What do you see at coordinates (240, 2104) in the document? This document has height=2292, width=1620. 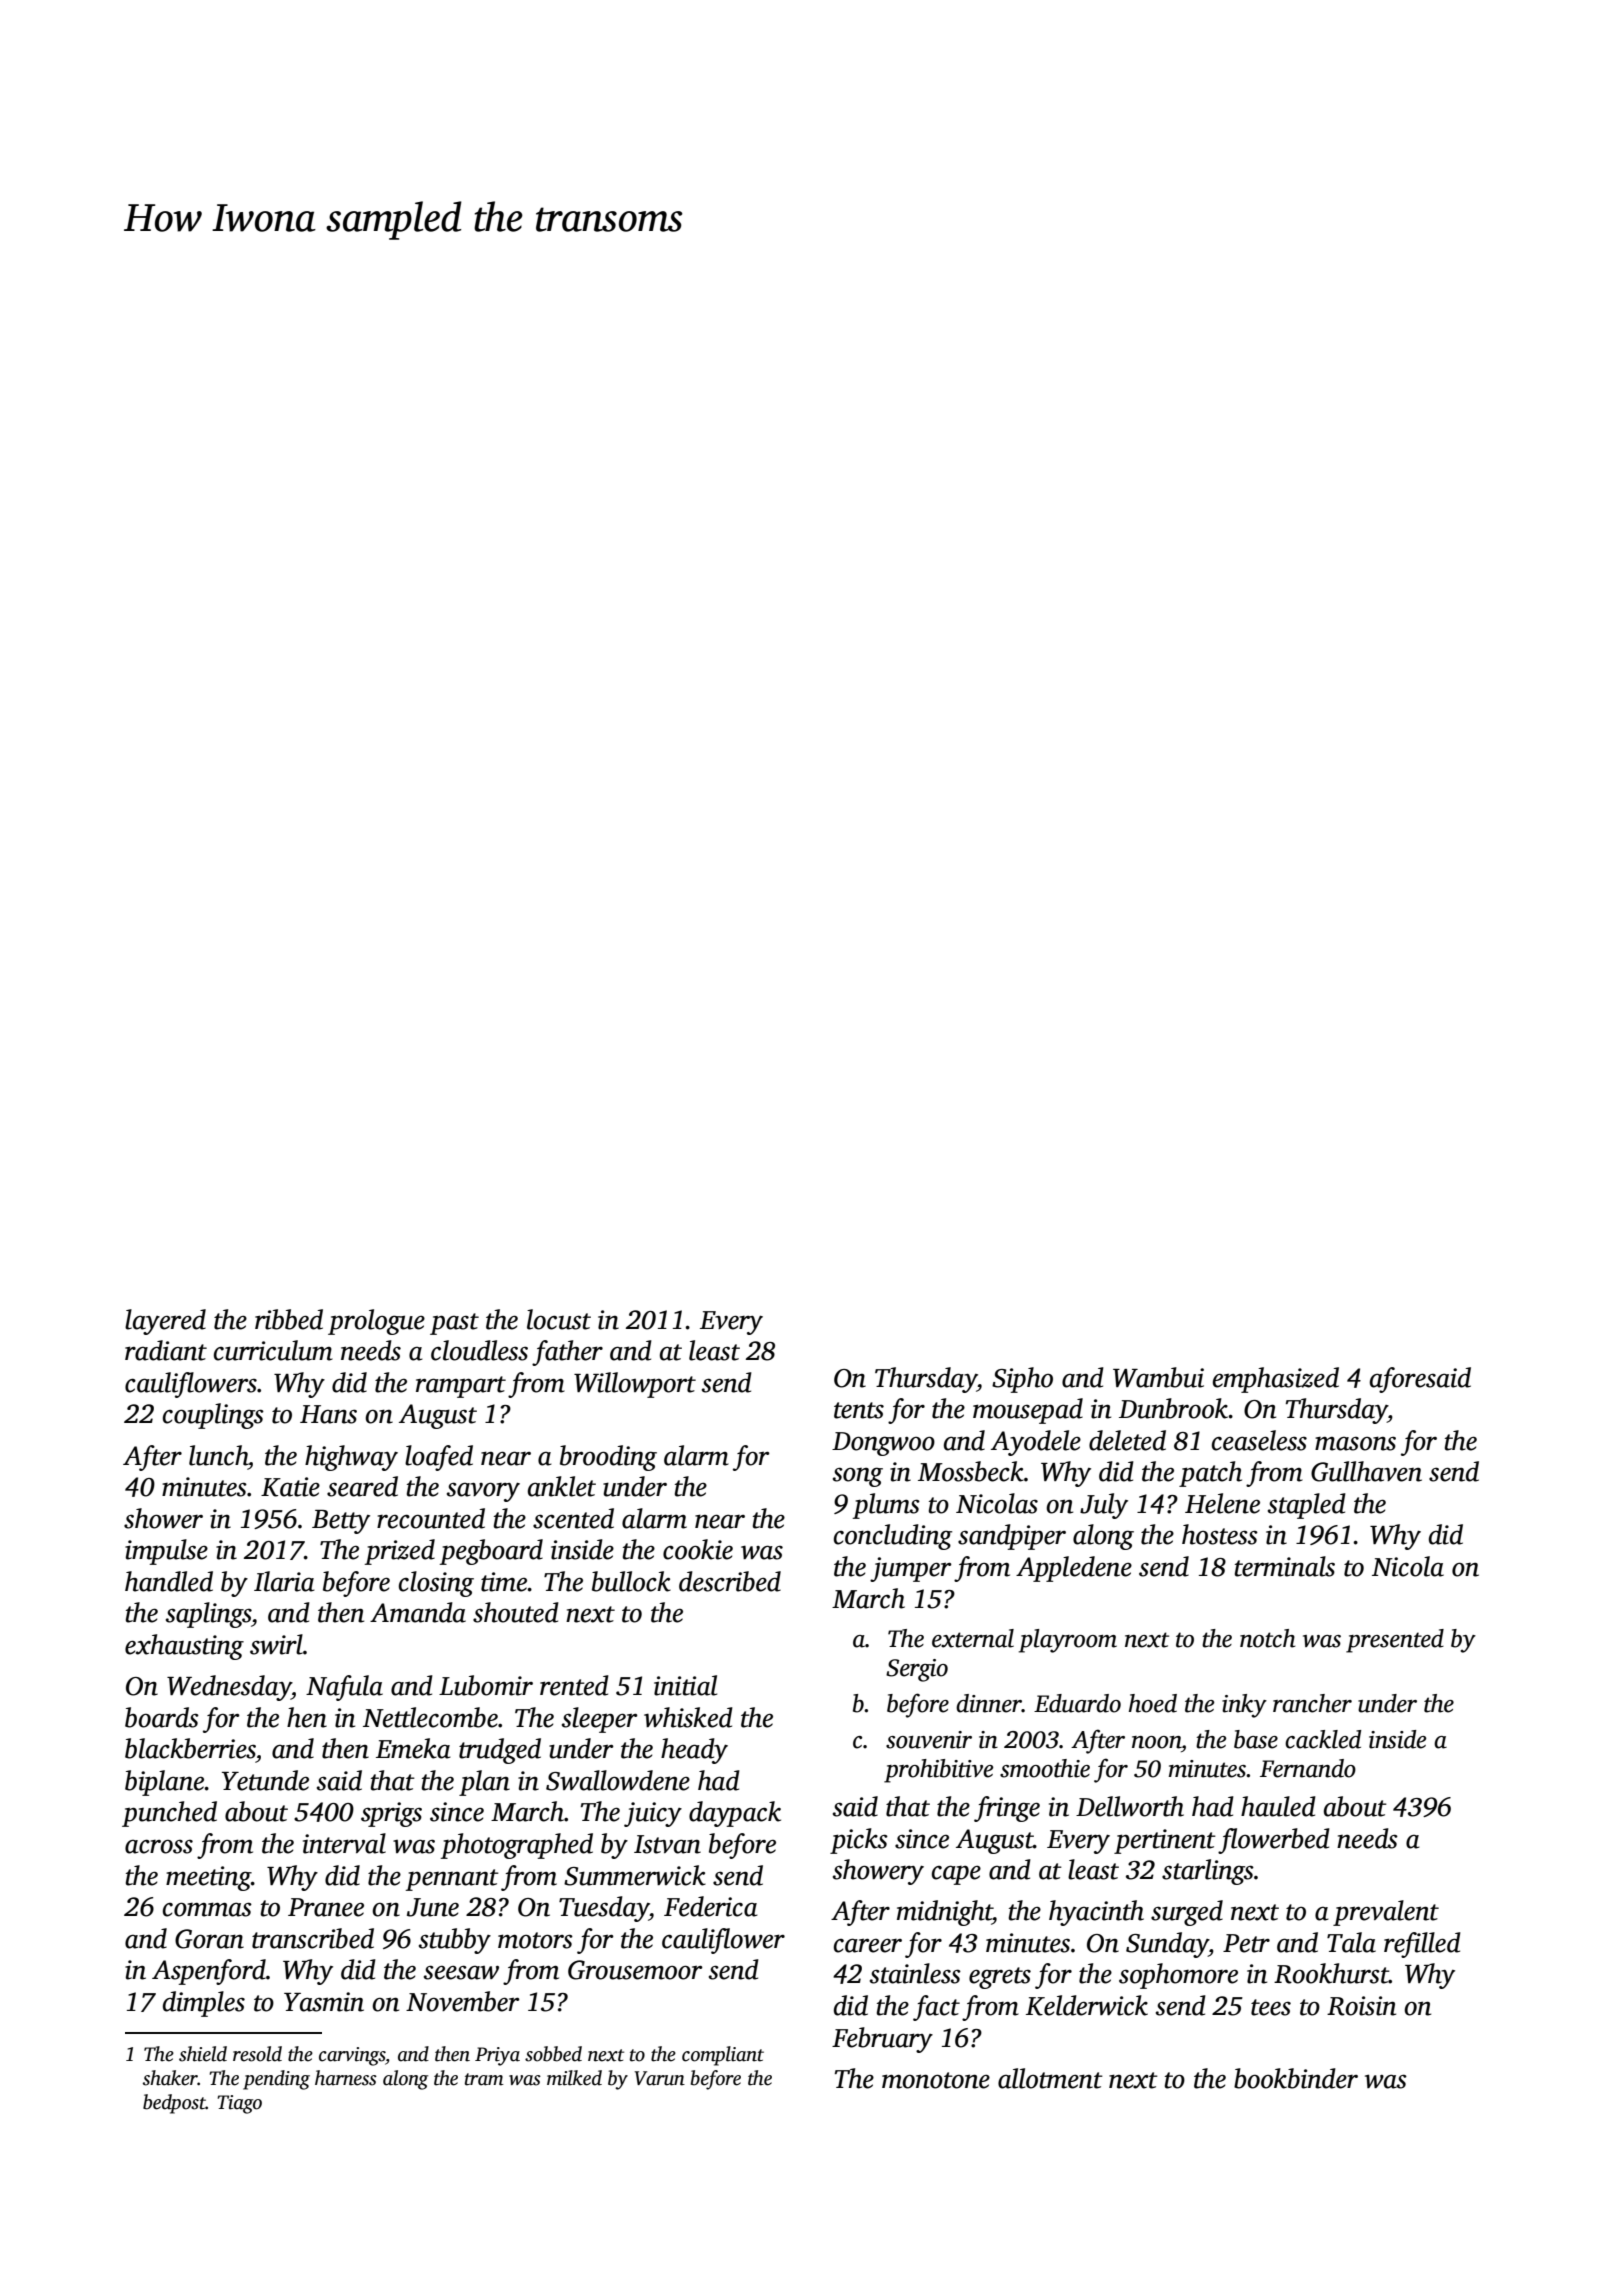 I see `Tiago` at bounding box center [240, 2104].
